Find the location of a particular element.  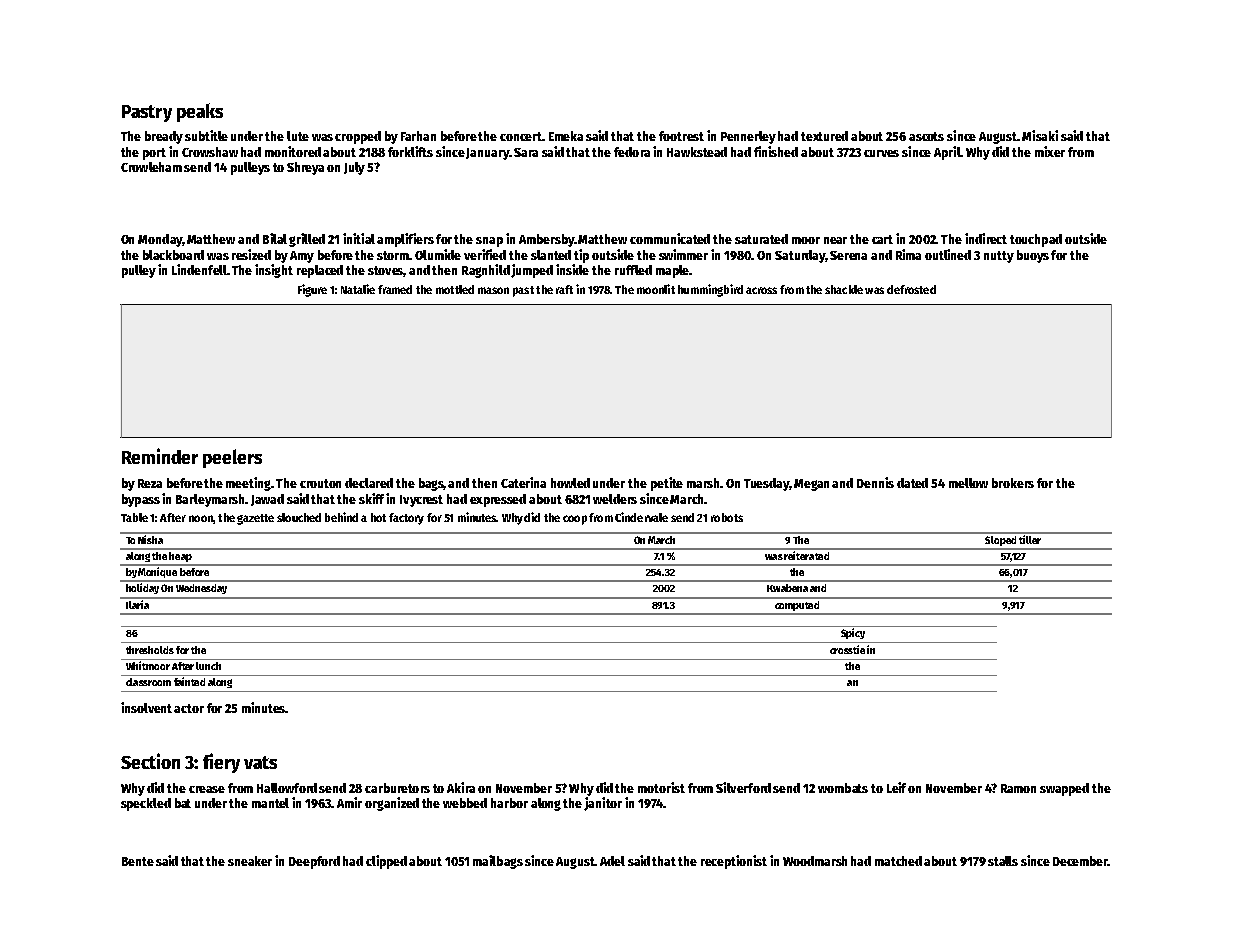

brokers is located at coordinates (1013, 483).
